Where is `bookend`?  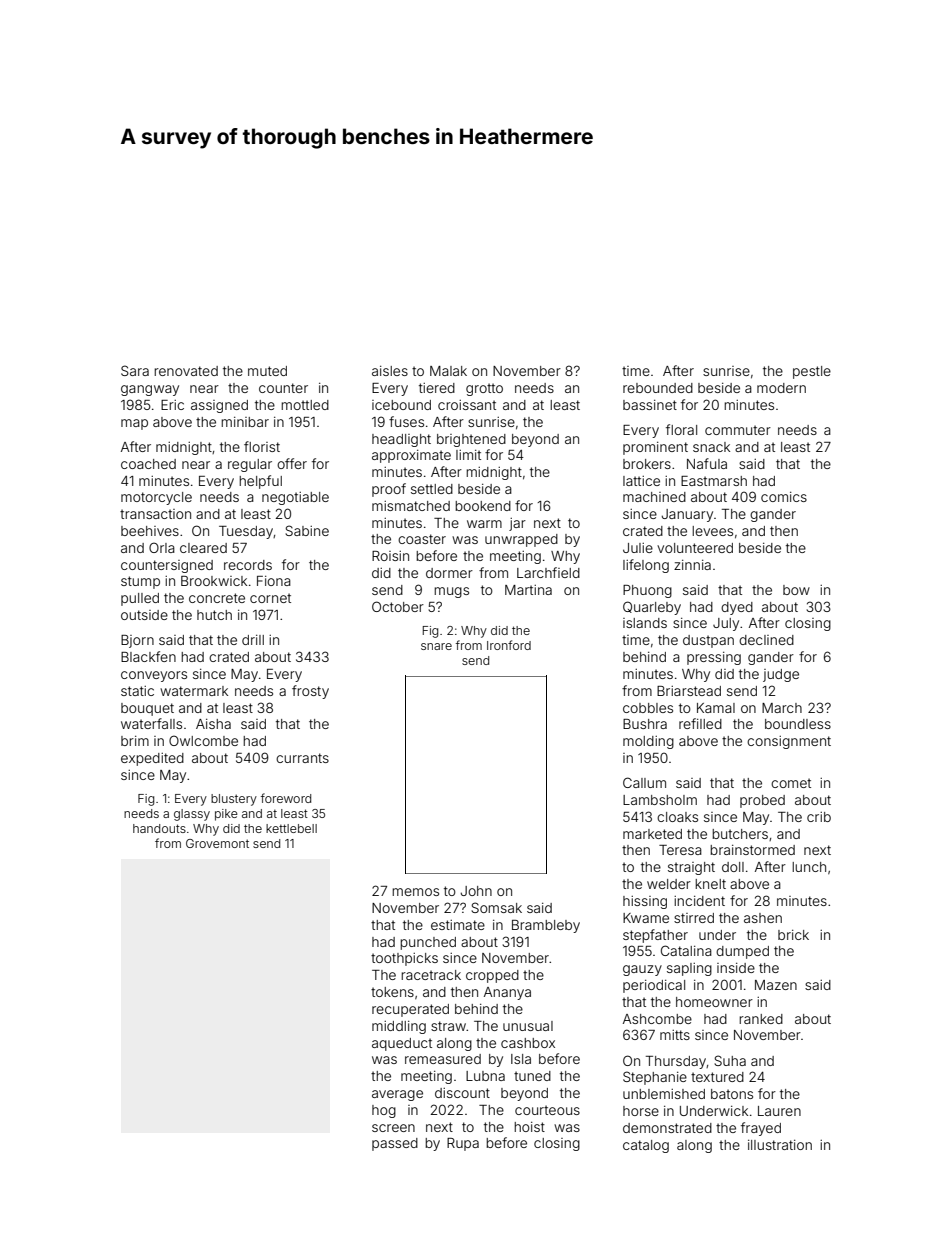
bookend is located at coordinates (483, 506).
